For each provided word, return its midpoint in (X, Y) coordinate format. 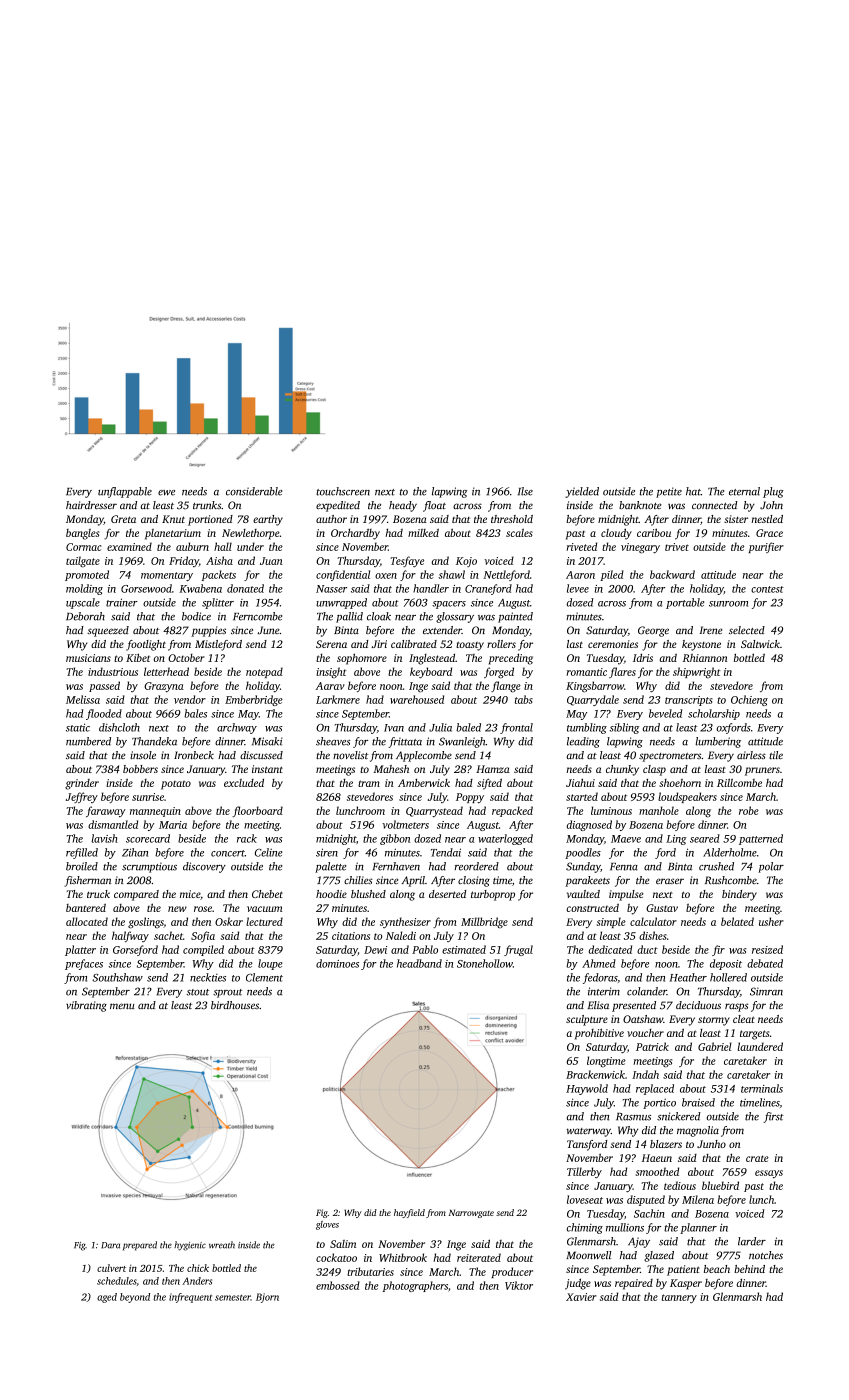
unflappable (125, 492)
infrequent (190, 1298)
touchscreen (343, 491)
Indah (645, 1074)
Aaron (580, 575)
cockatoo (336, 1257)
